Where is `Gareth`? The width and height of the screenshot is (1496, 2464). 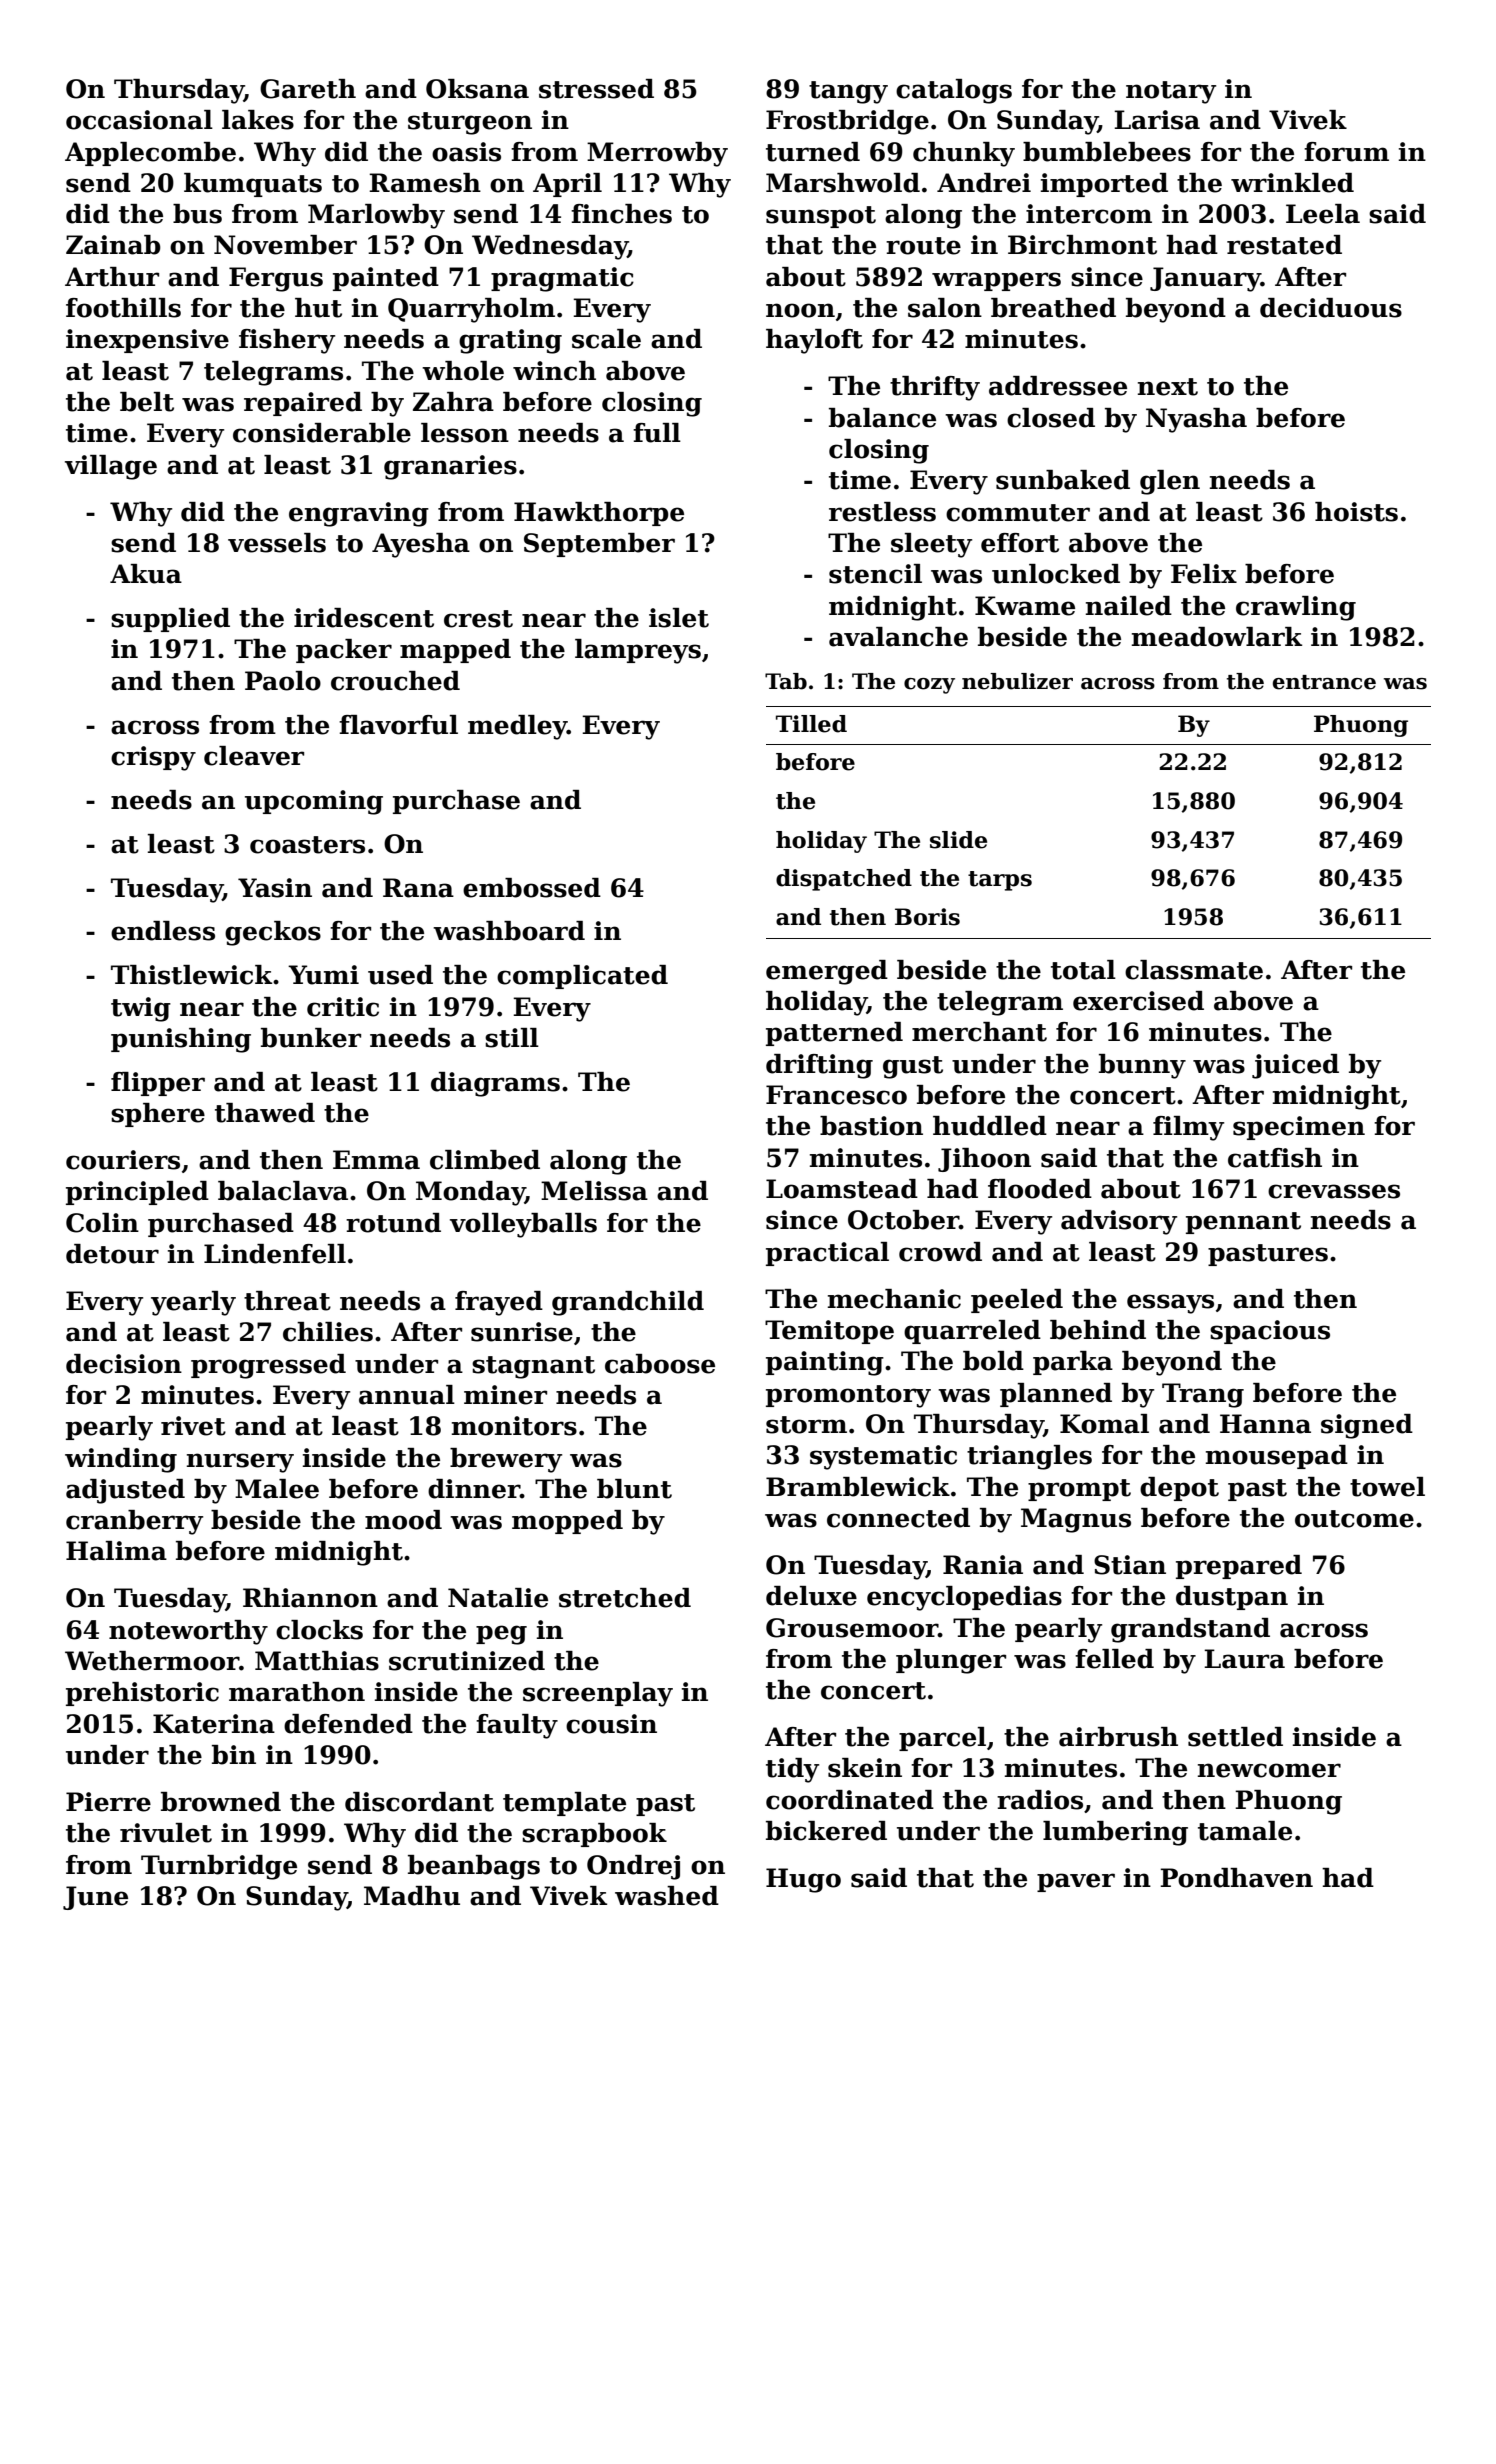
Gareth is located at coordinates (308, 89).
